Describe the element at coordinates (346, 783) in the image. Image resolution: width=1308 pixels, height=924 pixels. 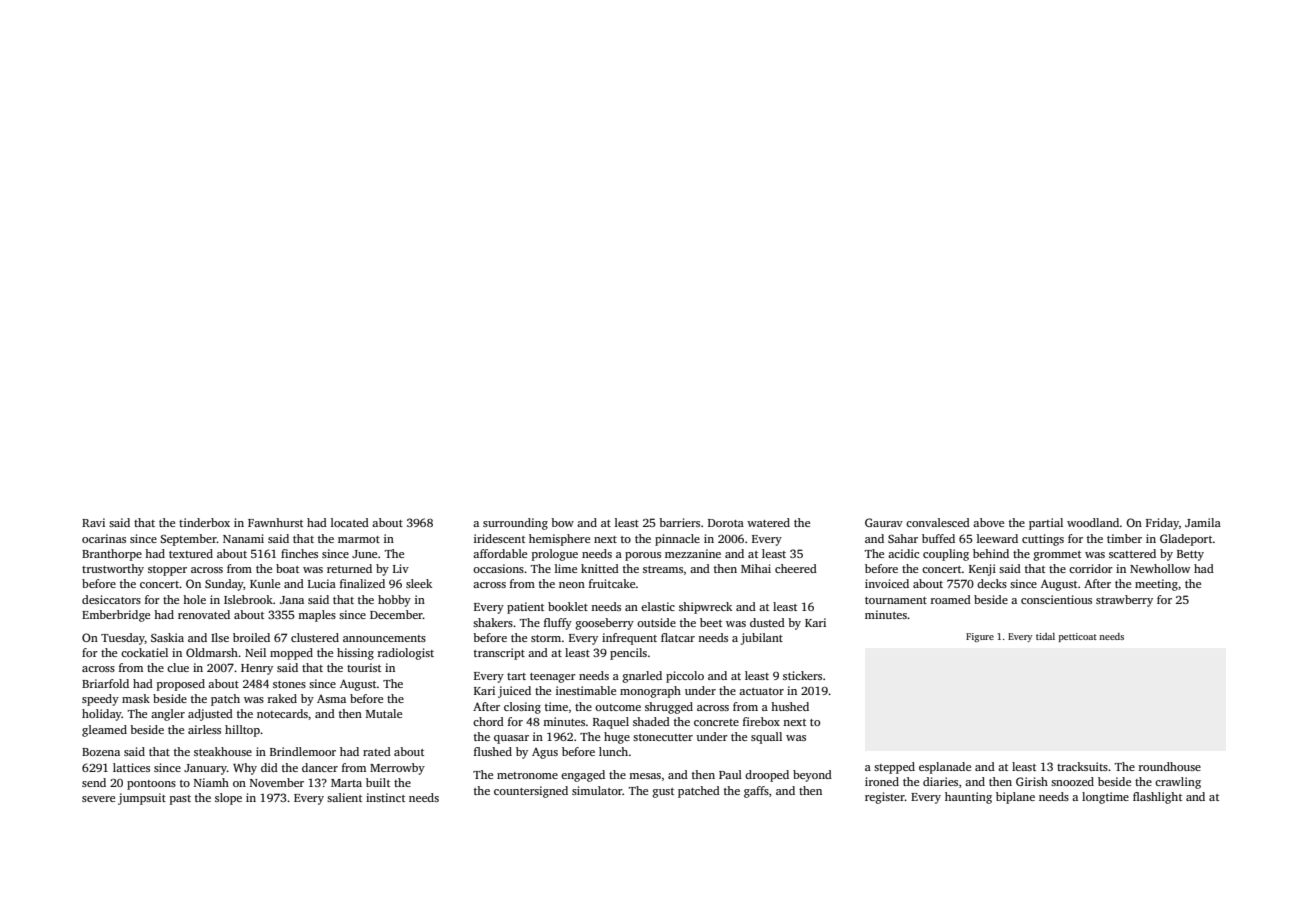
I see `Marta` at that location.
